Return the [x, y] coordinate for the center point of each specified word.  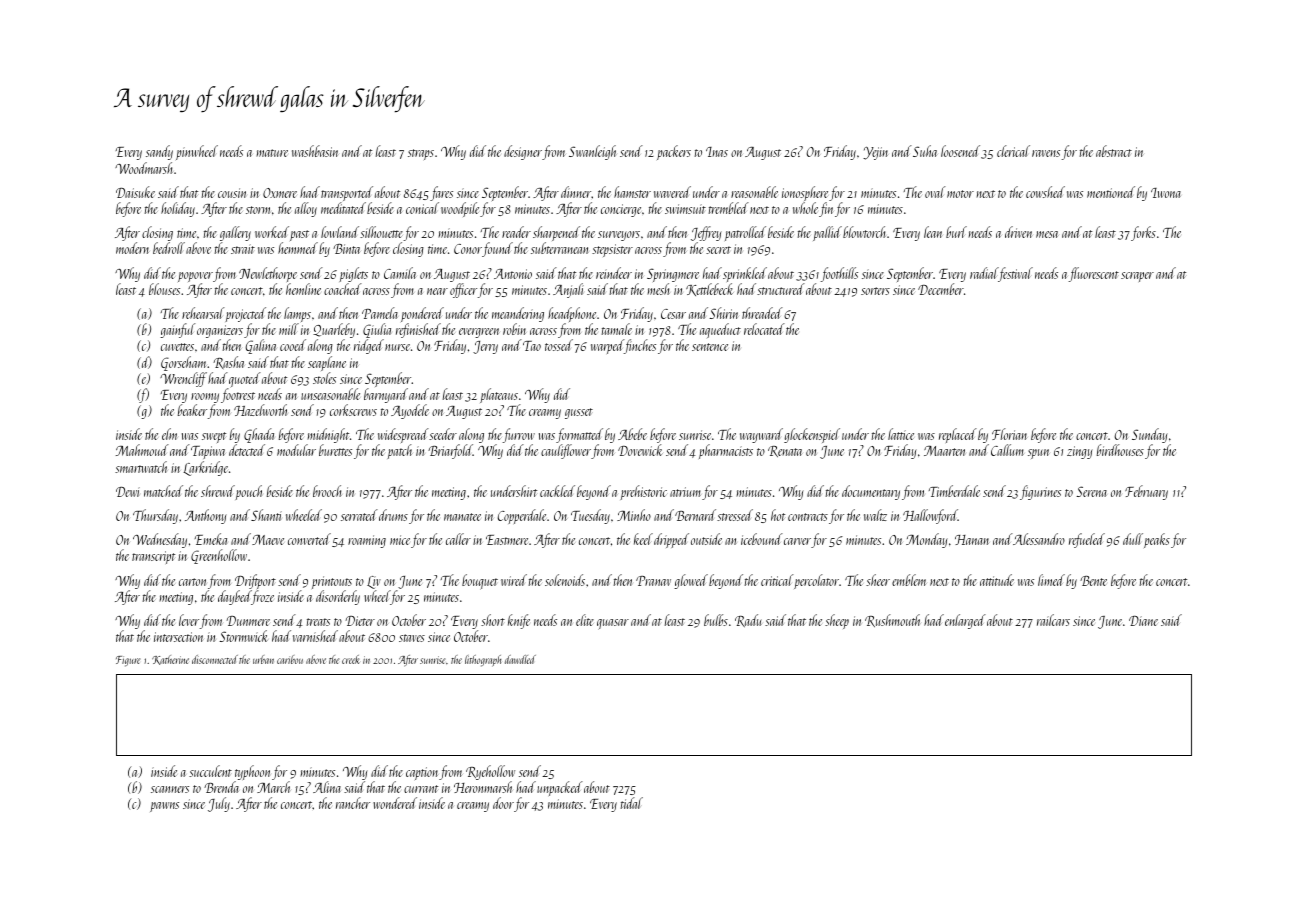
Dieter [360, 621]
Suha [925, 151]
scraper [1137, 277]
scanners [170, 789]
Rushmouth [892, 620]
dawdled [520, 659]
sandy [159, 152]
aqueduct [720, 330]
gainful [177, 330]
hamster [632, 192]
